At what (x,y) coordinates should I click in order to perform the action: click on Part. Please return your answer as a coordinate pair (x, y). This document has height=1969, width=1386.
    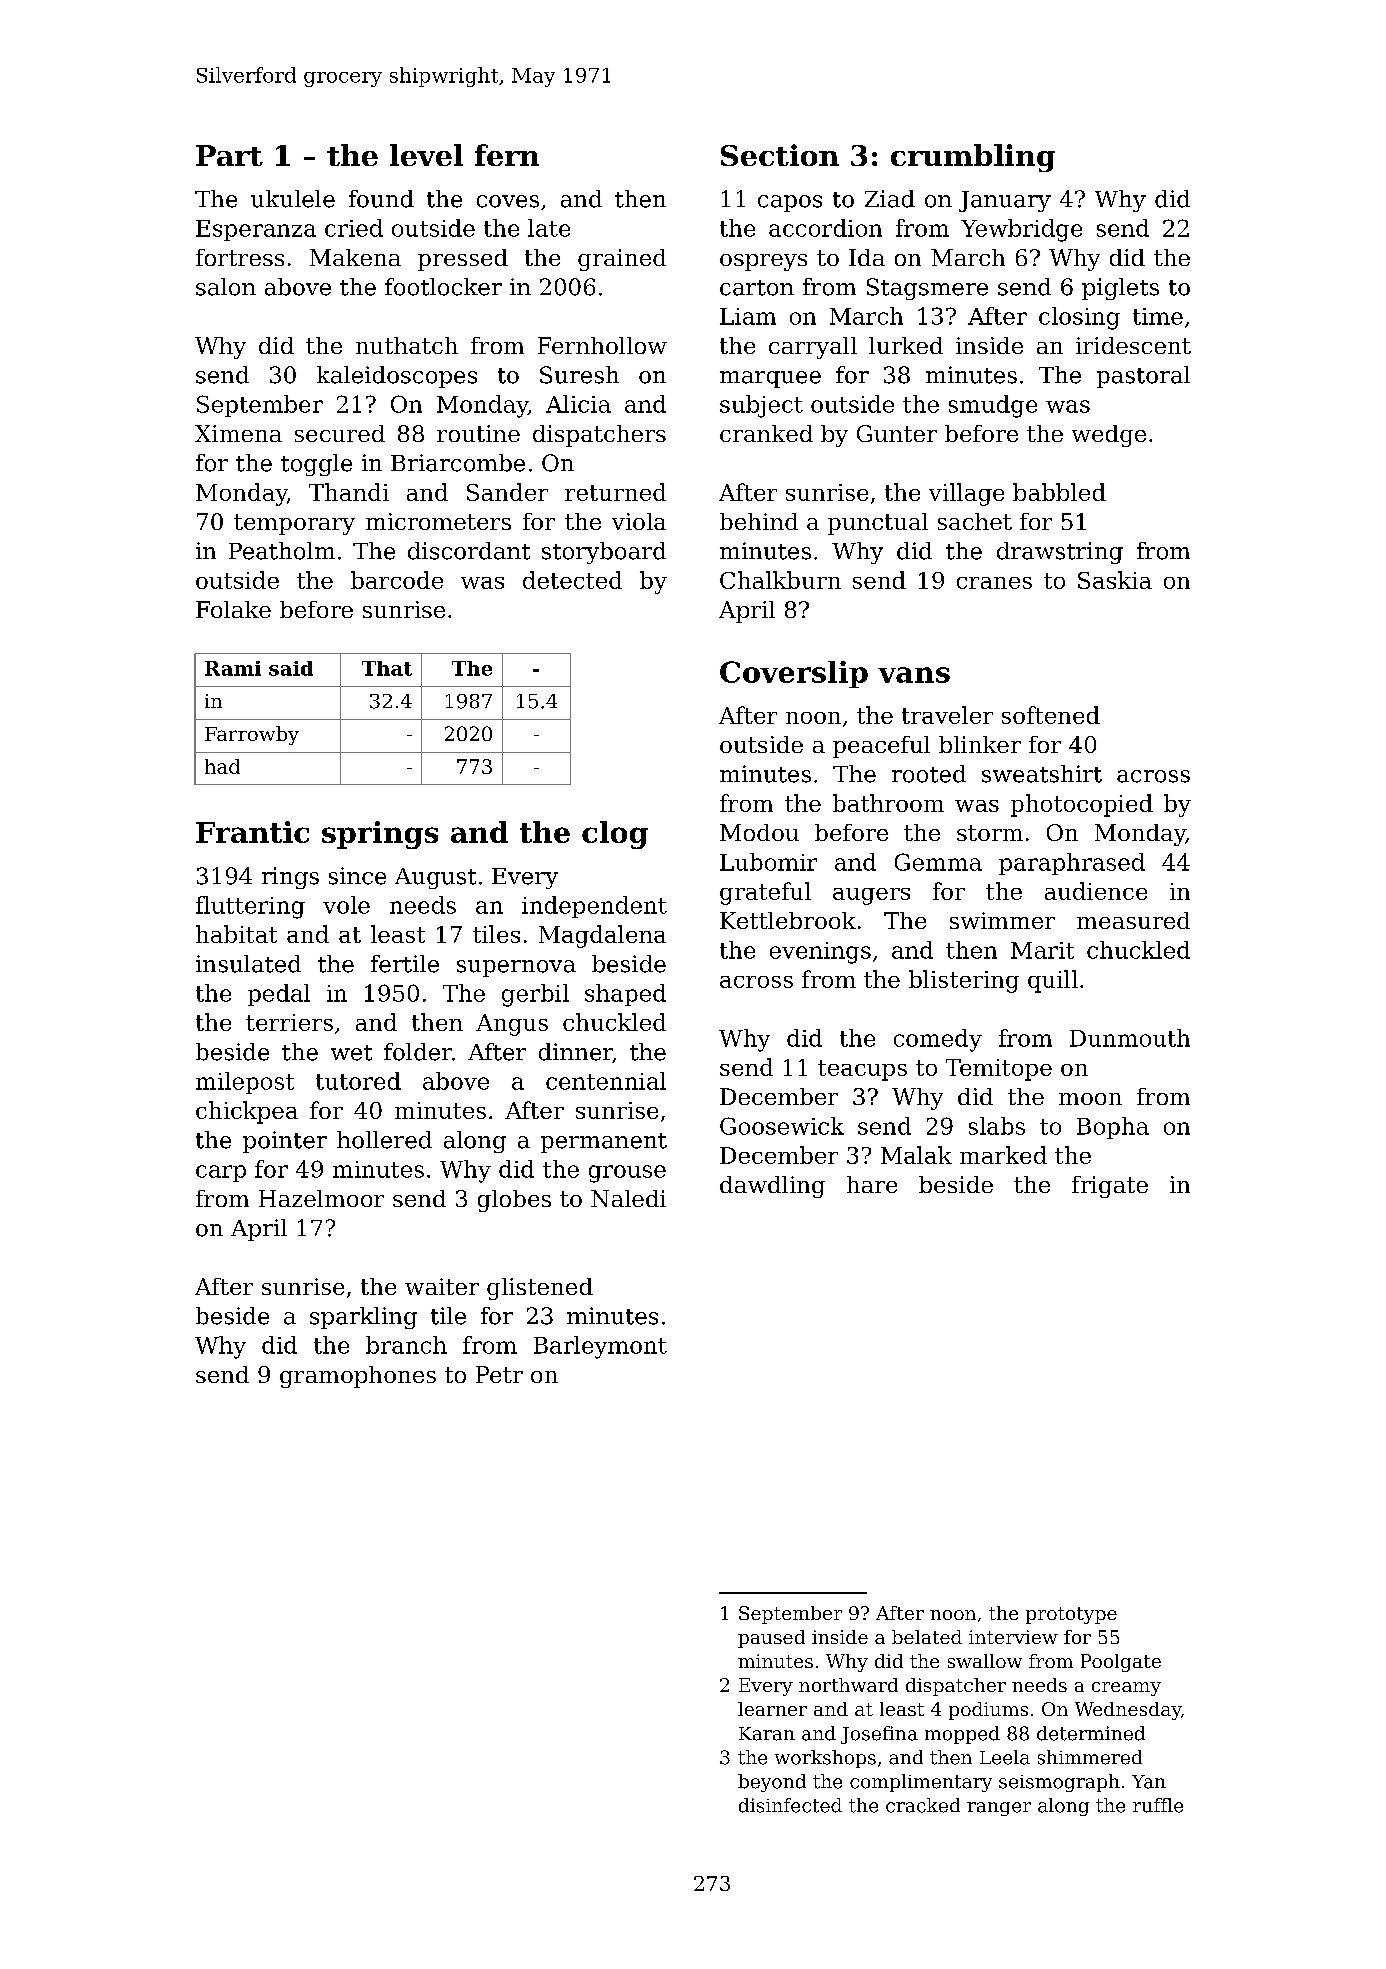
    Looking at the image, I should click on (229, 155).
